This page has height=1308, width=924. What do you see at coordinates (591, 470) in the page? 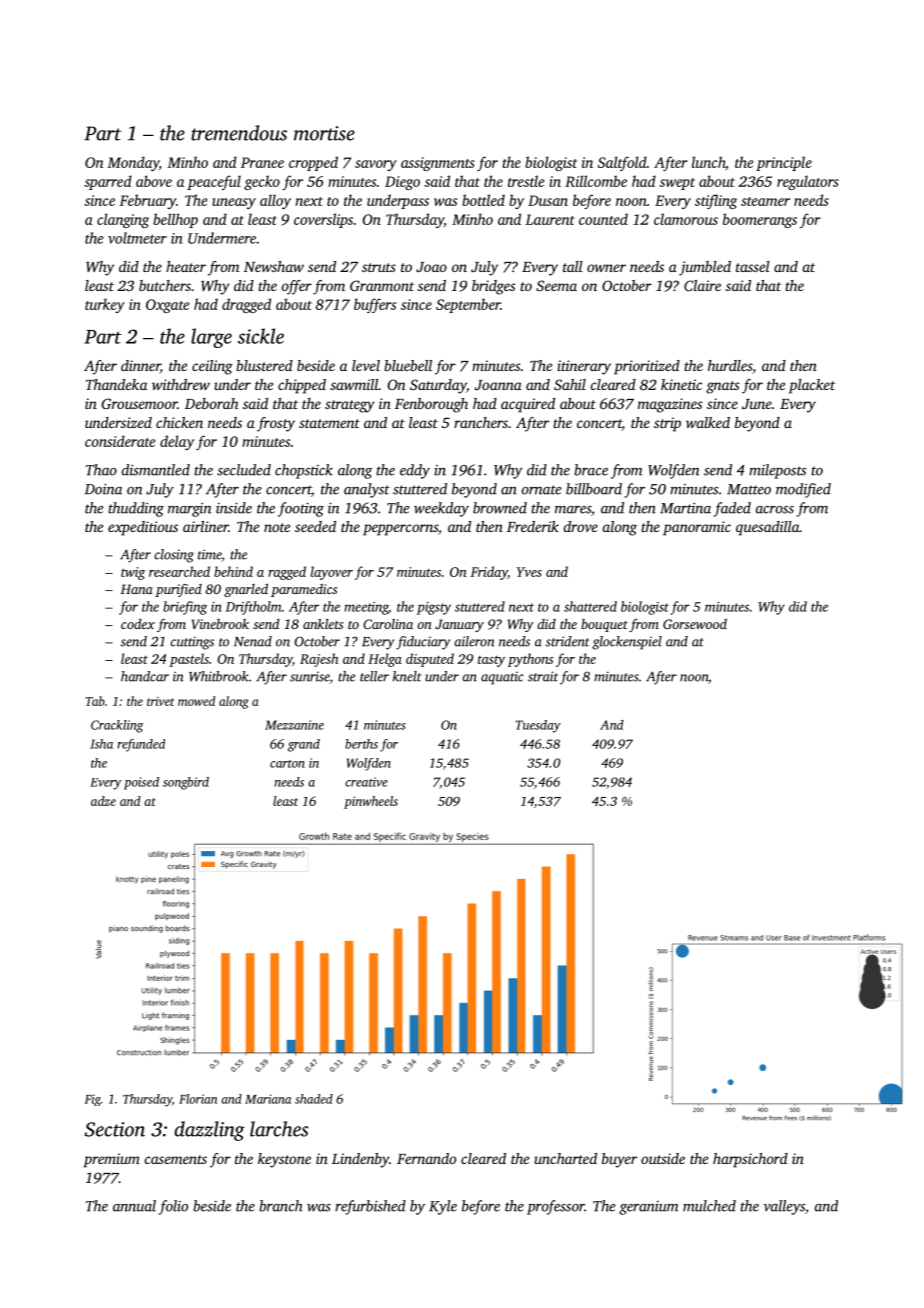
I see `brace` at bounding box center [591, 470].
